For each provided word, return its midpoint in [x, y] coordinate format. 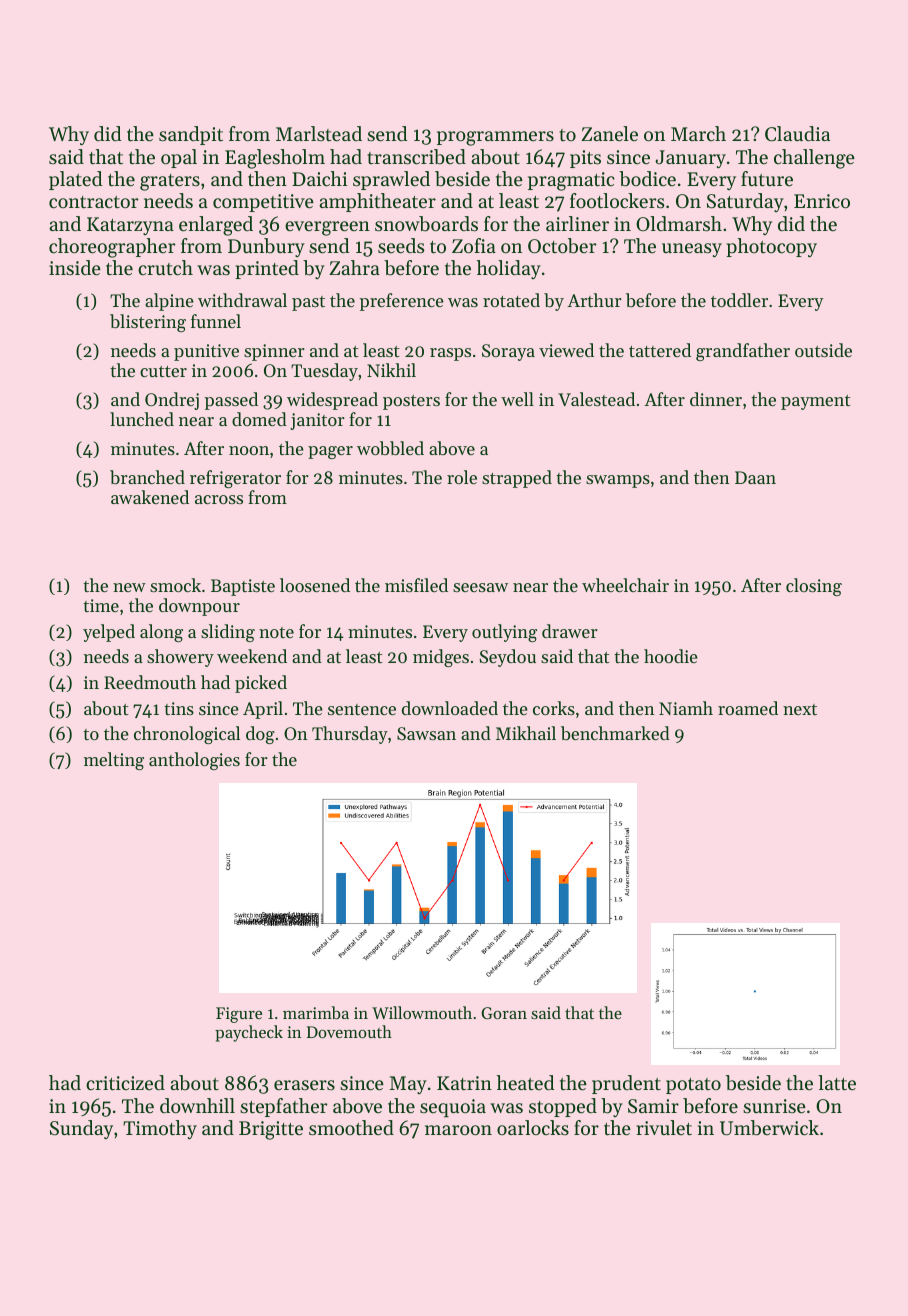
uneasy [692, 250]
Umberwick [769, 1128]
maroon [458, 1130]
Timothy [160, 1129]
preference [402, 302]
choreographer [112, 248]
